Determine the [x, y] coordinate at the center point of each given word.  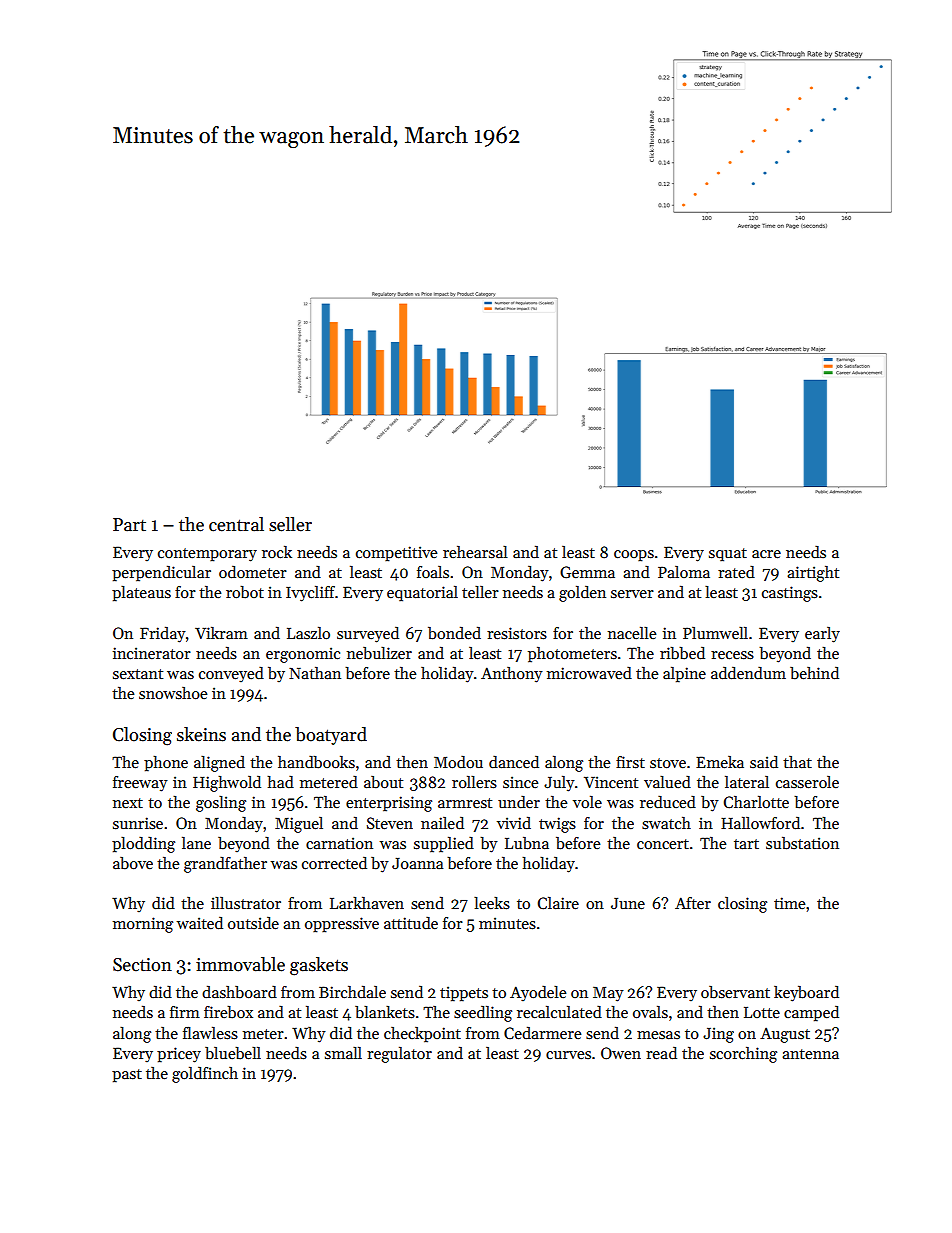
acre [766, 554]
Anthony [512, 674]
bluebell [233, 1053]
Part [129, 525]
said [764, 761]
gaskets [319, 966]
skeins [201, 734]
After [693, 903]
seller [290, 524]
